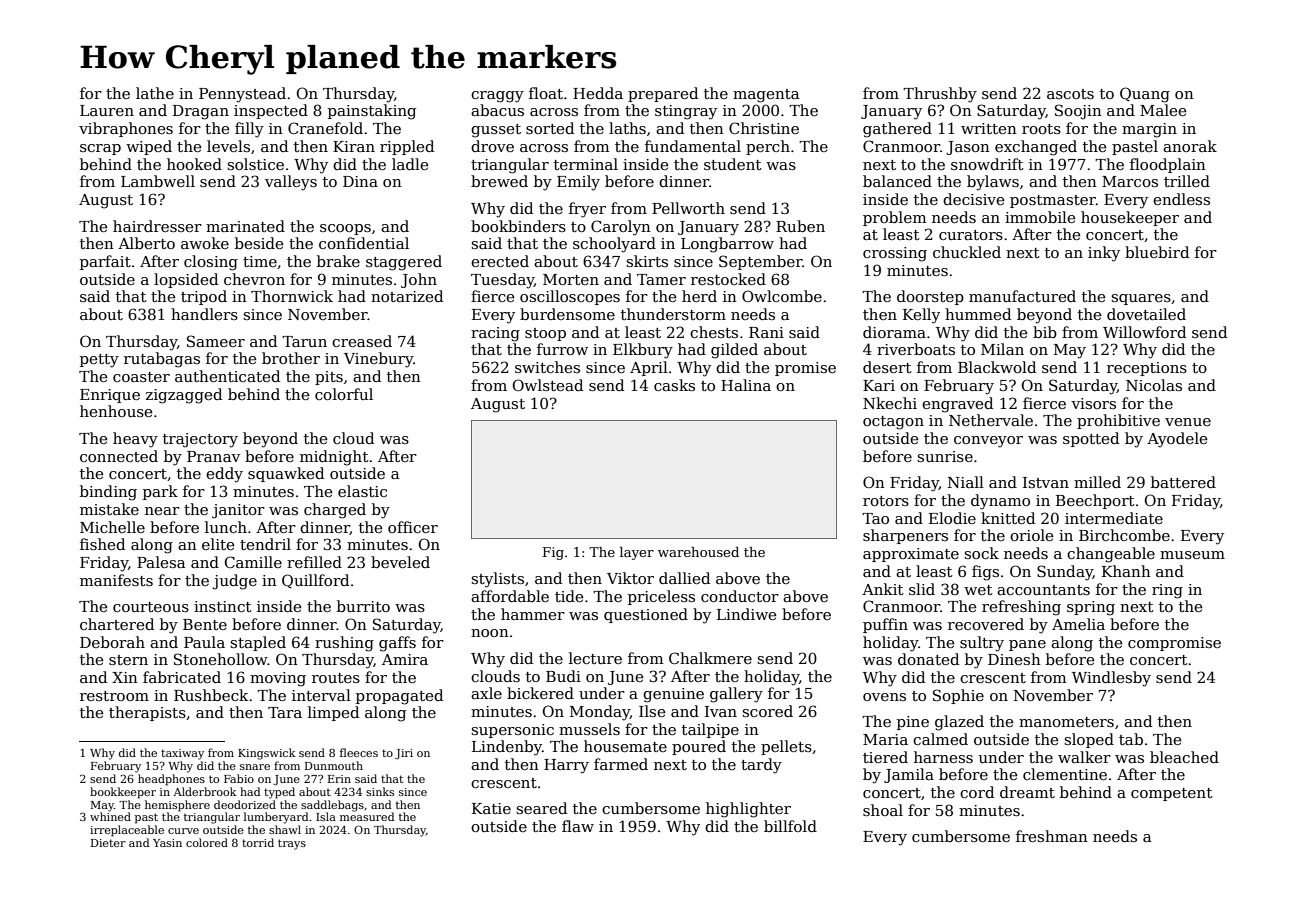 The height and width of the screenshot is (924, 1308). Describe the element at coordinates (1141, 299) in the screenshot. I see `squares` at that location.
